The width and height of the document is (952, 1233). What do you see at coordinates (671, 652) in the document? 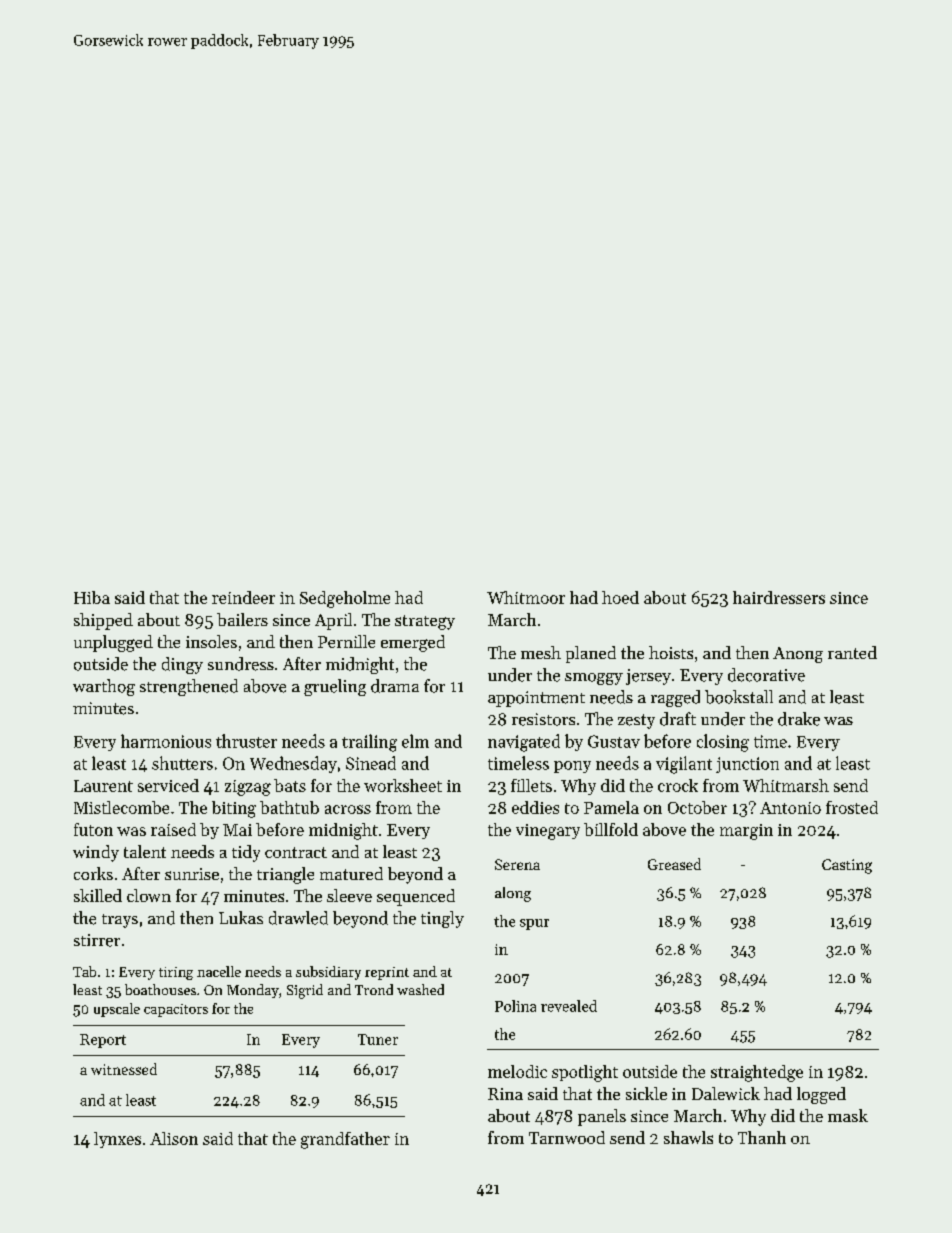
I see `hoists` at bounding box center [671, 652].
